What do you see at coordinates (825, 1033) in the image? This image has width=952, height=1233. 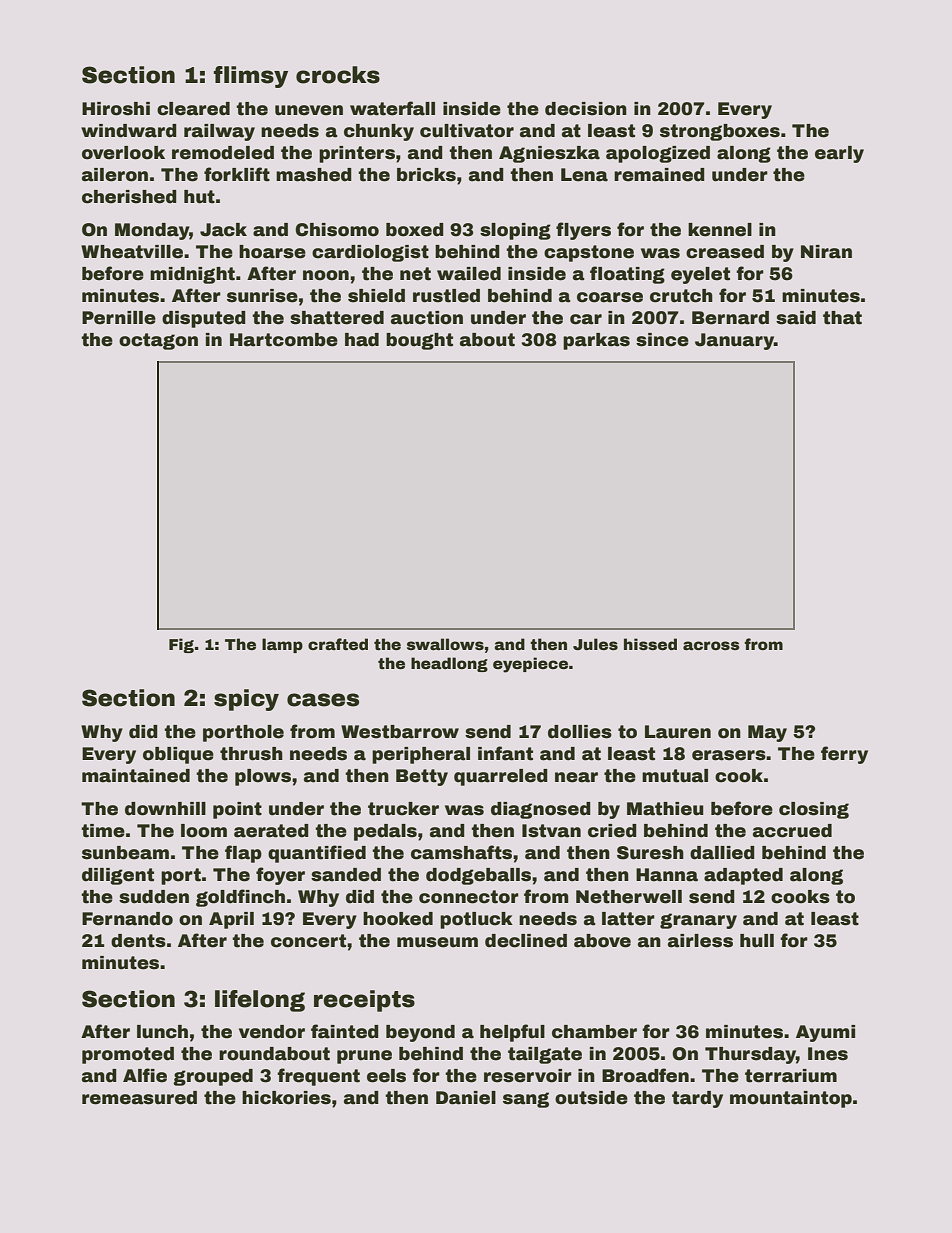 I see `Ayumi` at bounding box center [825, 1033].
